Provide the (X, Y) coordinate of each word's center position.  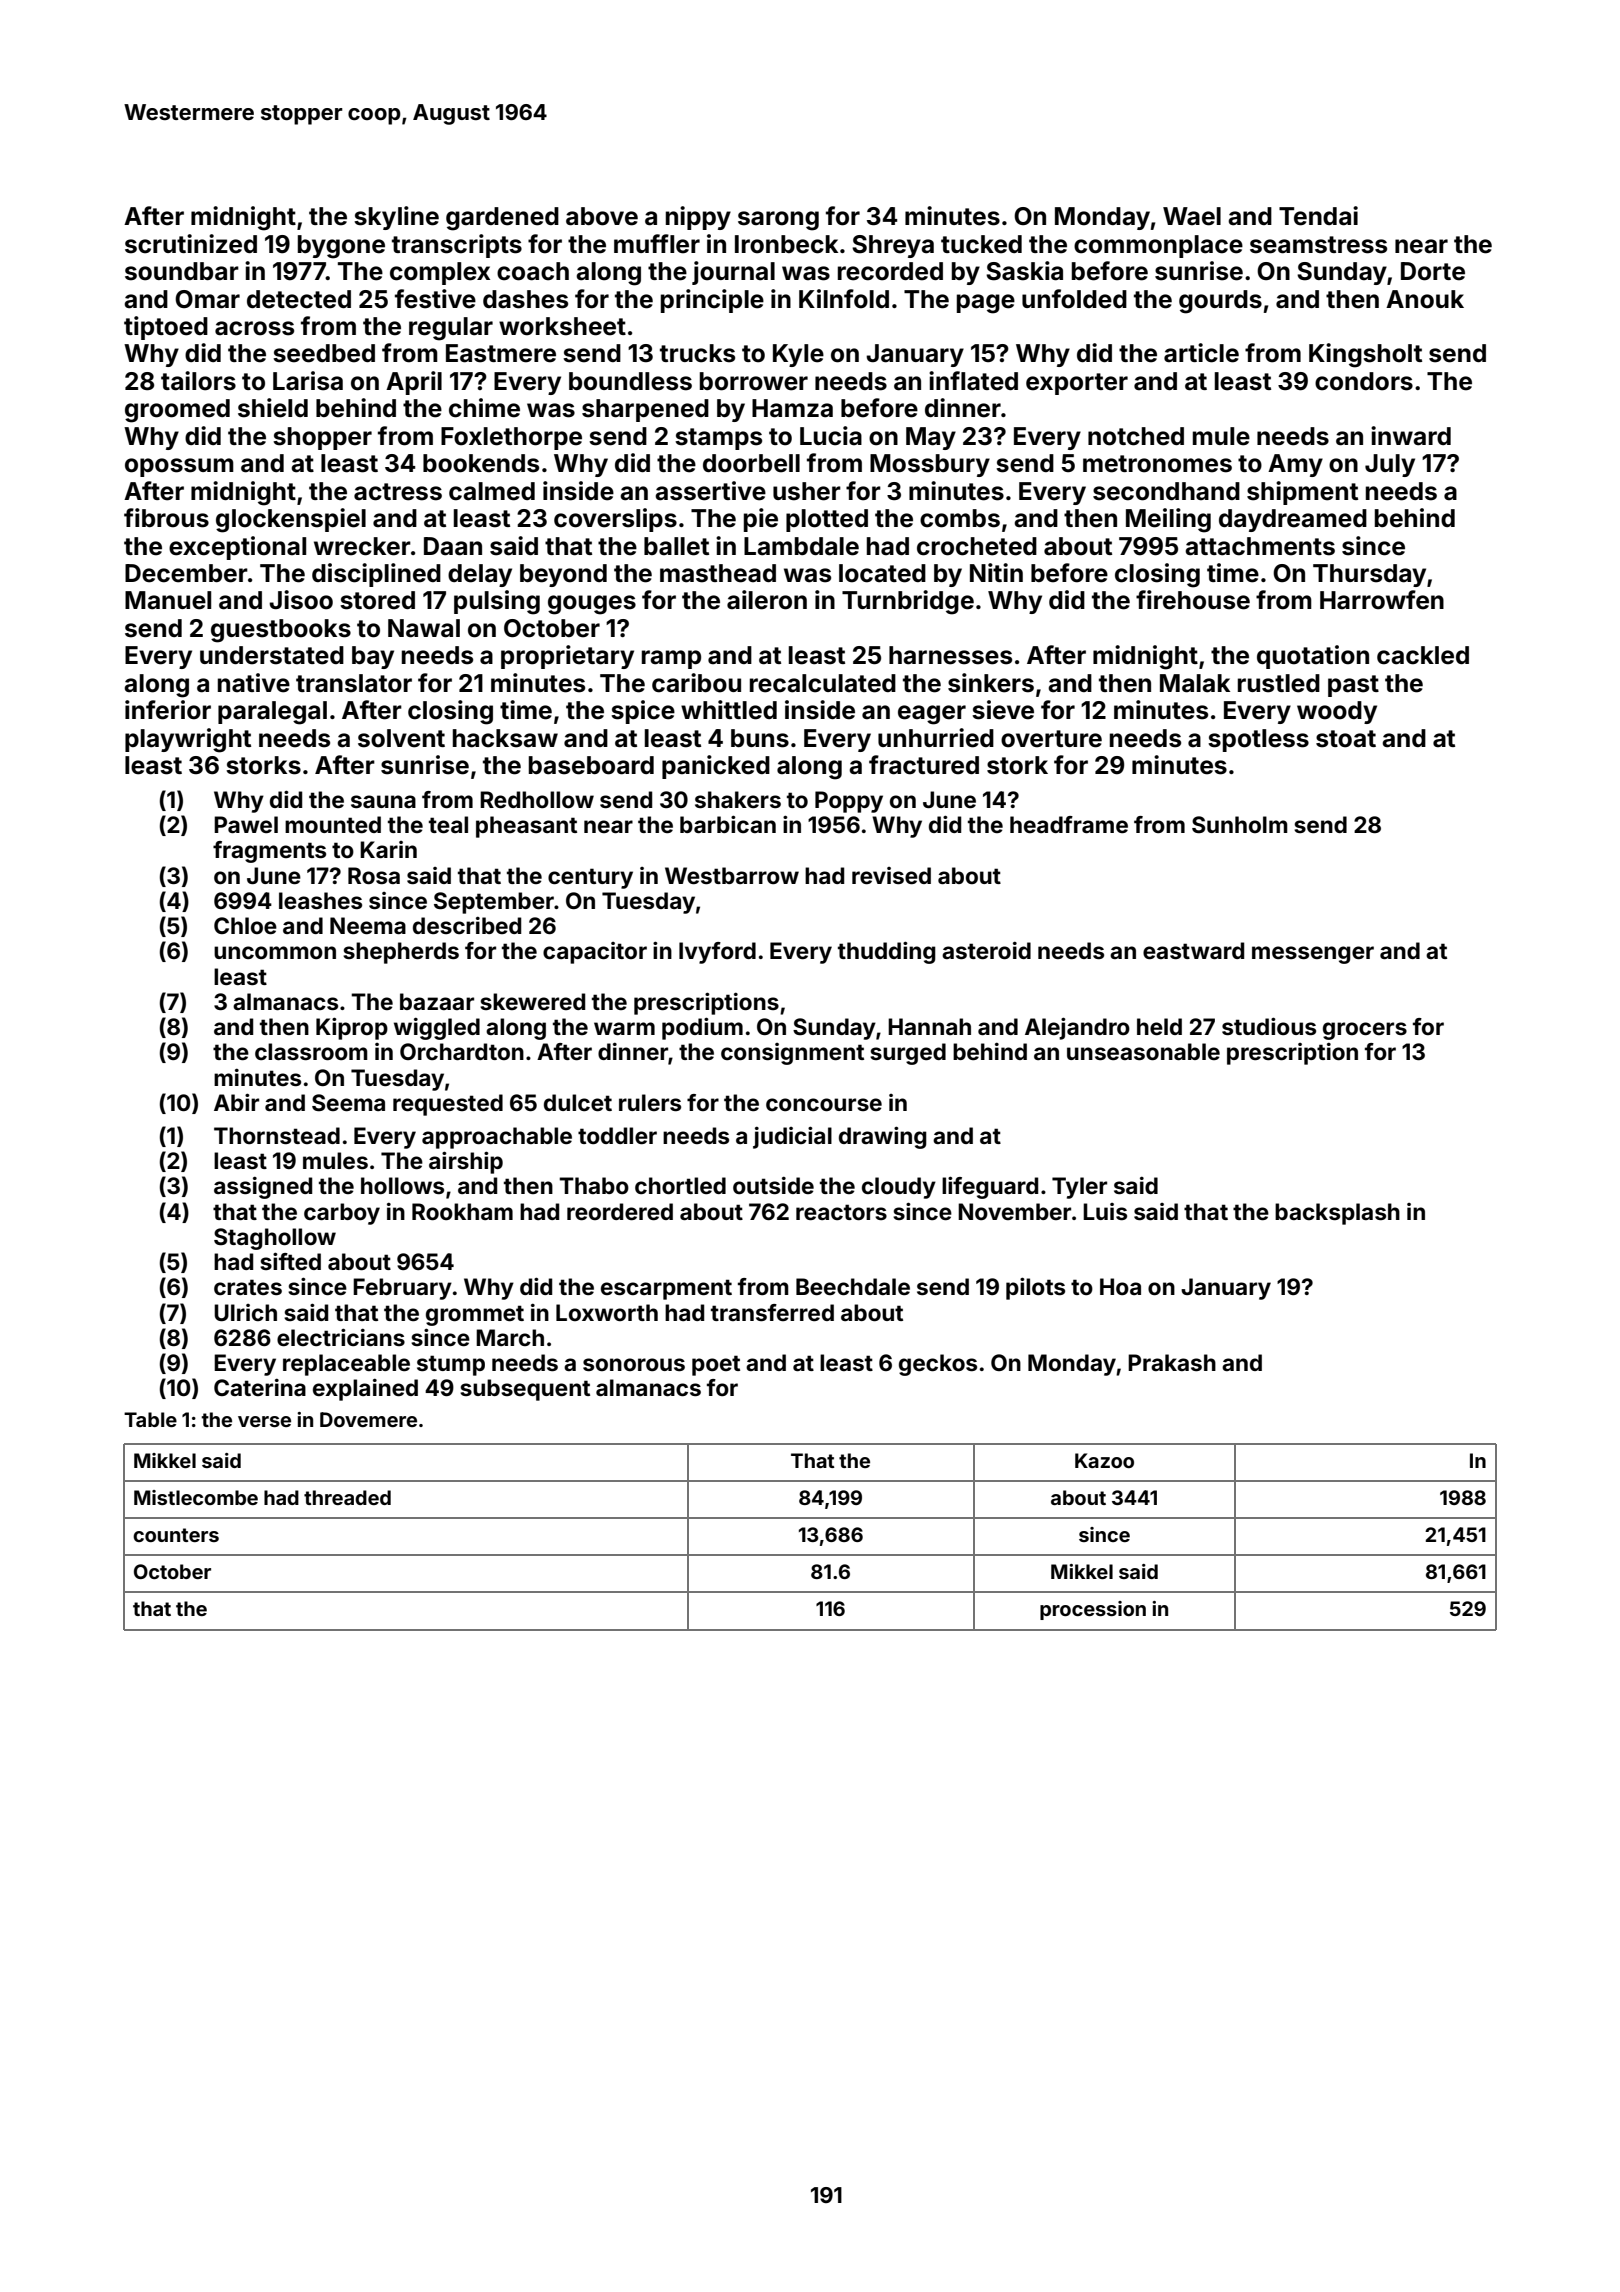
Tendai (1318, 216)
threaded (347, 1497)
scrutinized (191, 244)
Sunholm (1240, 824)
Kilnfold (844, 299)
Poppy (849, 802)
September (494, 903)
